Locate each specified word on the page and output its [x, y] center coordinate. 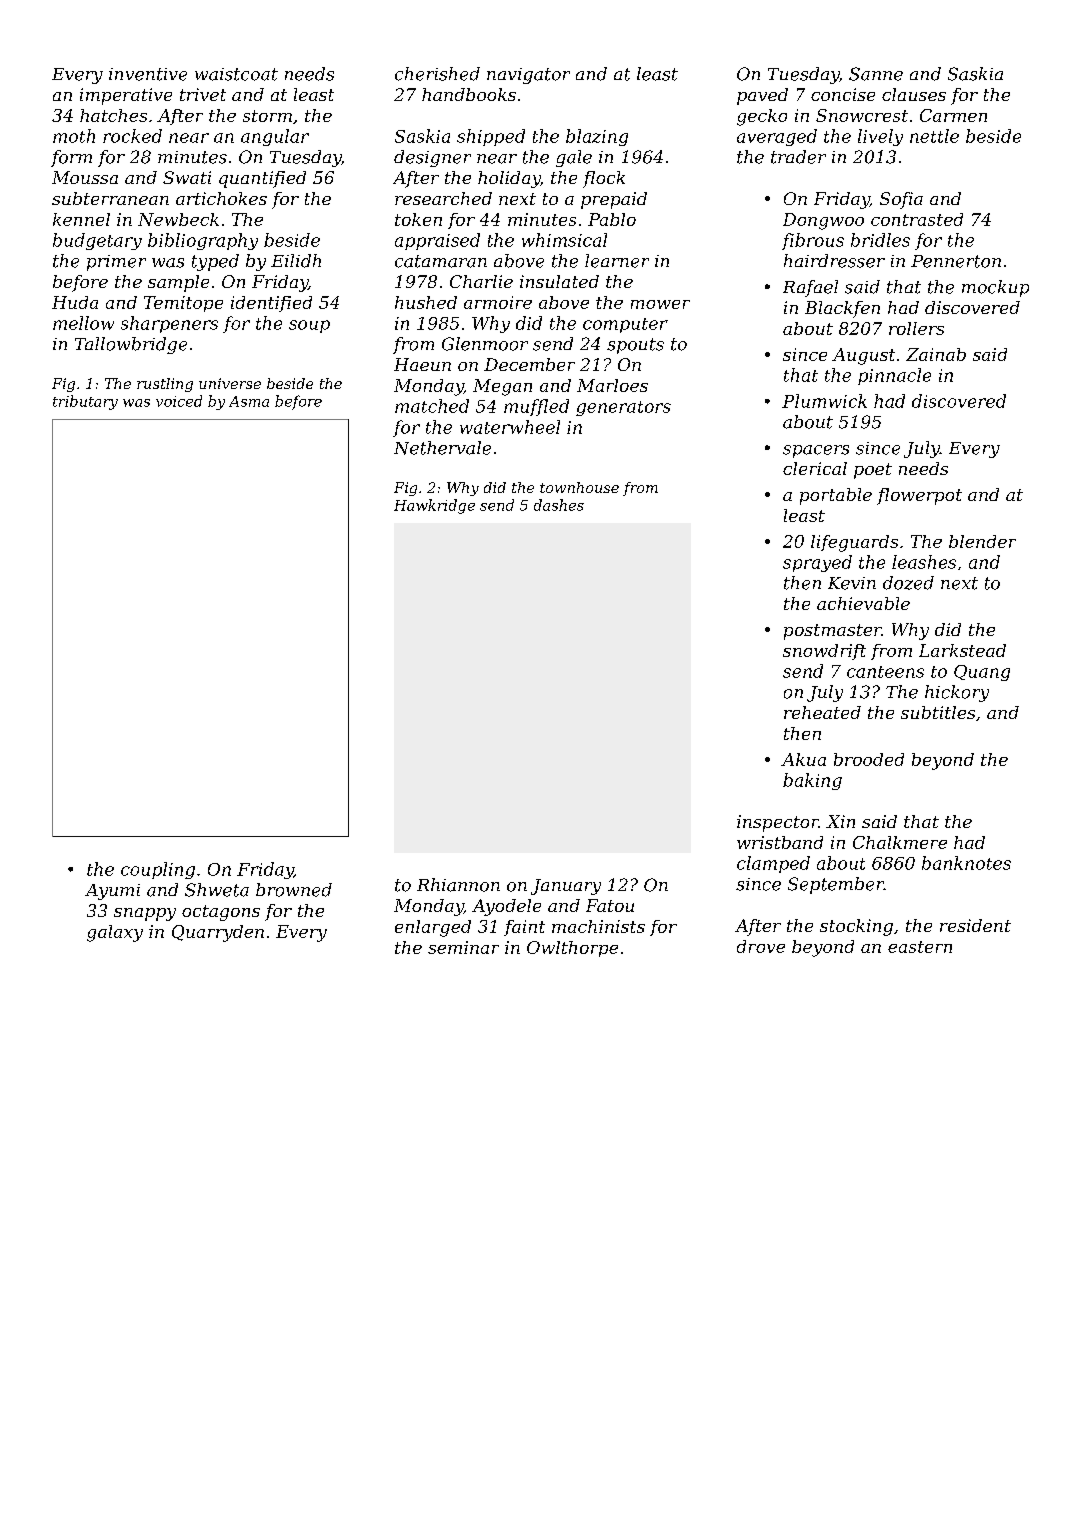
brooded [869, 759]
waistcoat [236, 74]
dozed [908, 583]
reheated [822, 712]
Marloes [612, 385]
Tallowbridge [131, 345]
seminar [463, 947]
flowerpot [919, 496]
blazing [597, 137]
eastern [920, 947]
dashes [559, 505]
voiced [179, 401]
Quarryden [218, 933]
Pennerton [956, 261]
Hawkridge [434, 506]
